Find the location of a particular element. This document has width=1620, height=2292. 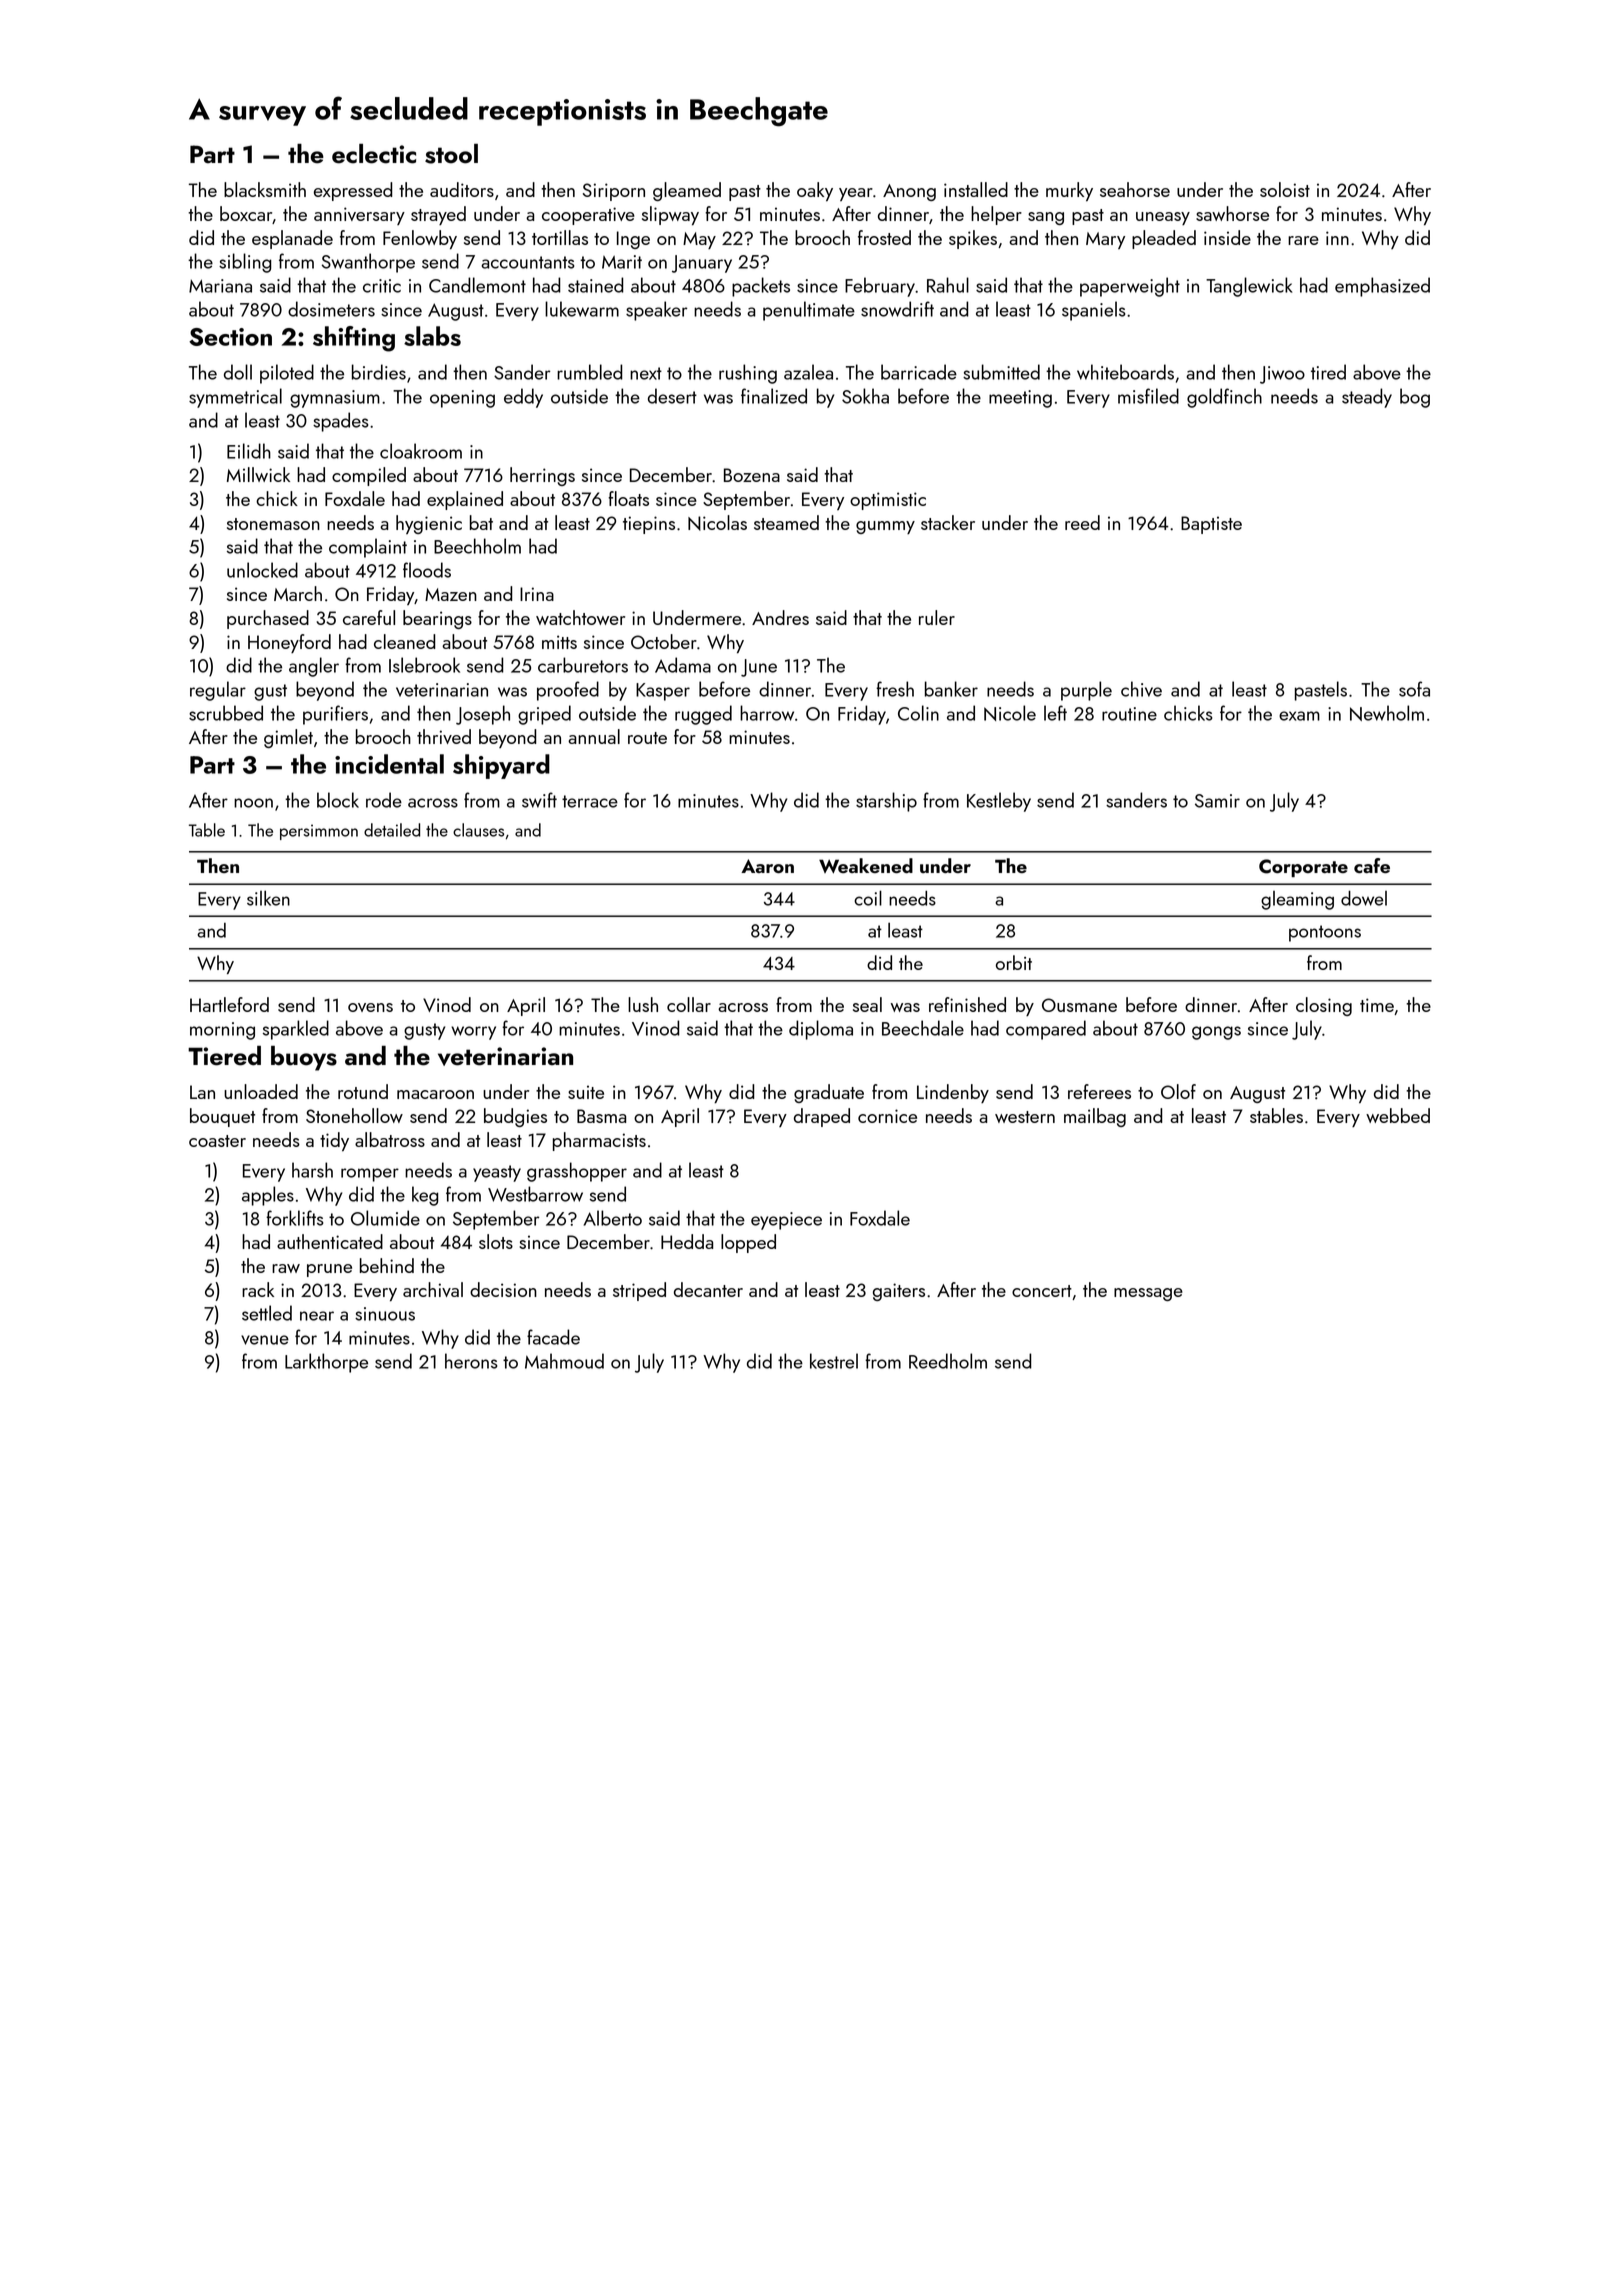

soloist is located at coordinates (1285, 189).
